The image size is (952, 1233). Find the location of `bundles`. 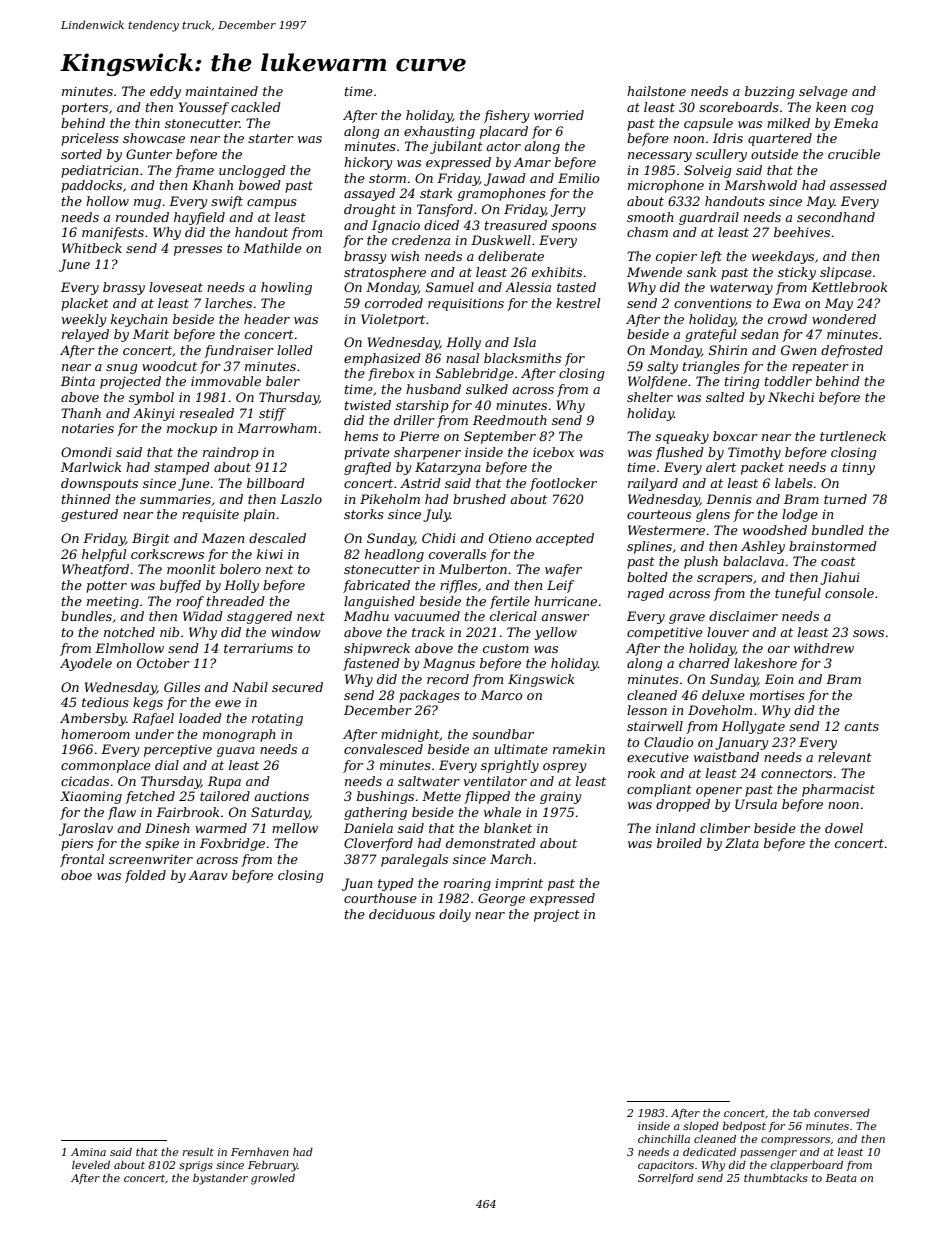

bundles is located at coordinates (86, 616).
